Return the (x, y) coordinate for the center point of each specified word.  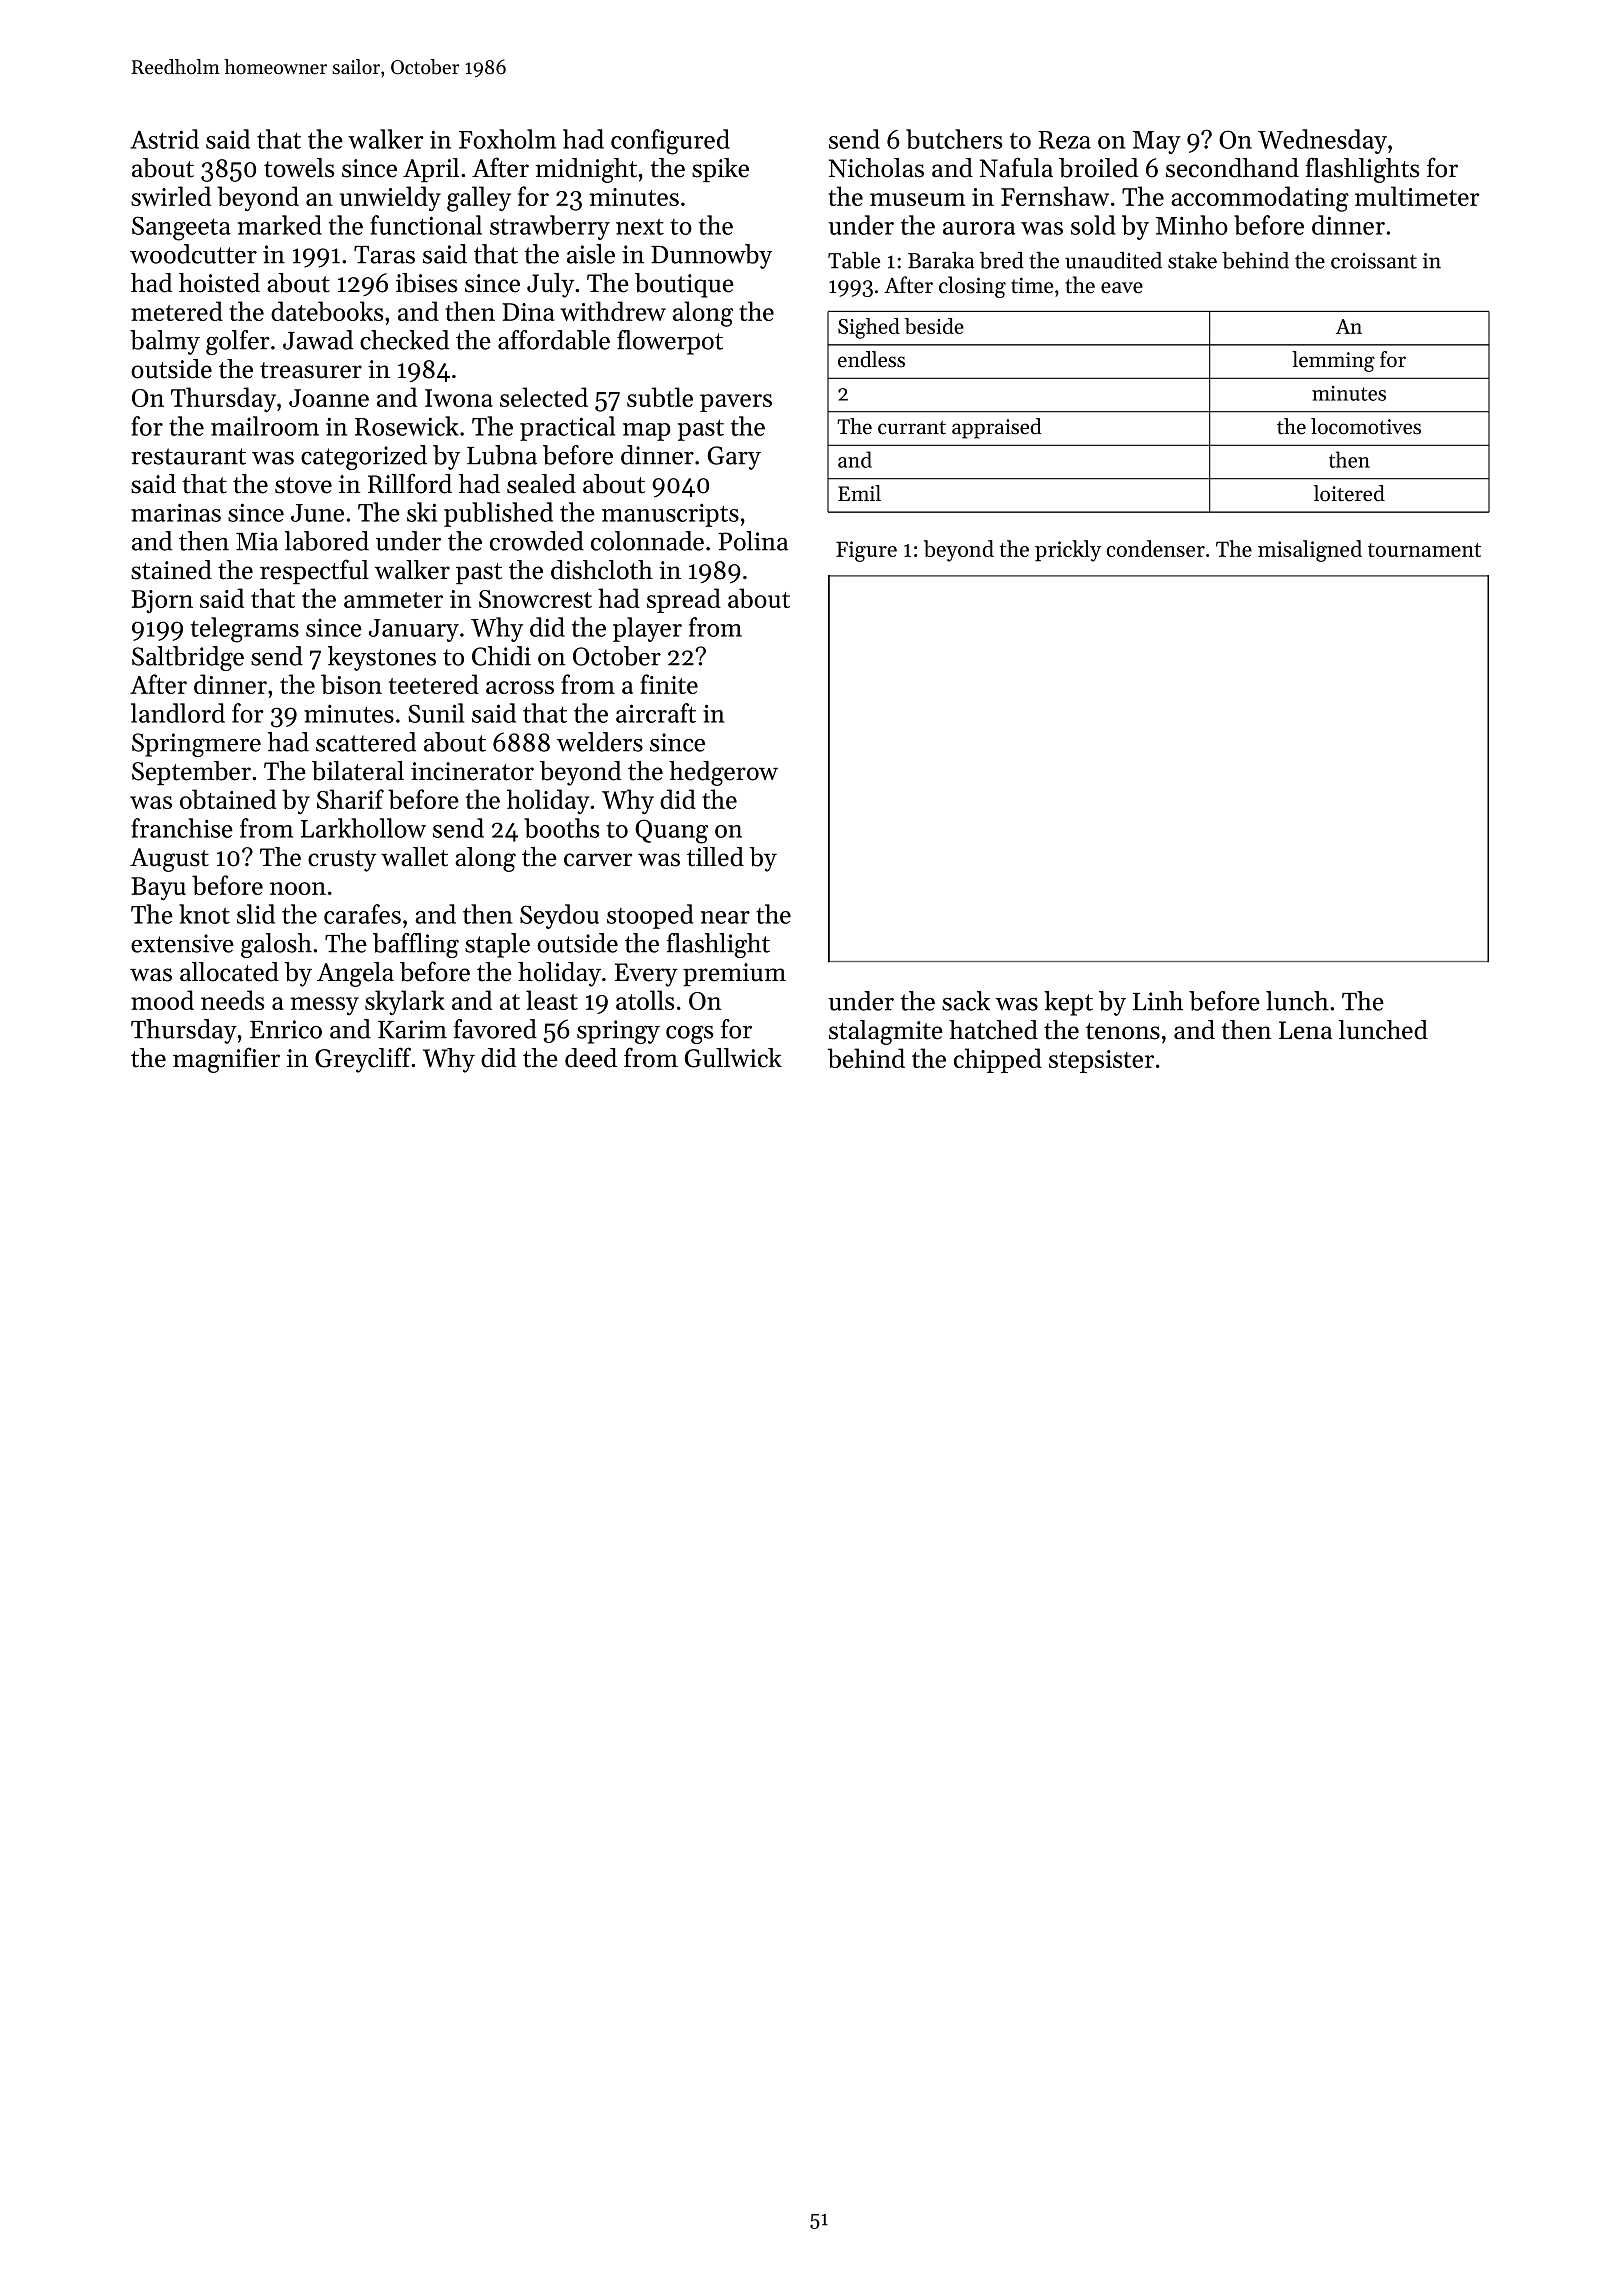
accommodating (1260, 199)
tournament (1424, 550)
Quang (671, 831)
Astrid (164, 139)
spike (720, 170)
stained (171, 570)
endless (871, 359)
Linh (1158, 1001)
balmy (165, 342)
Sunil (436, 713)
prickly (1068, 551)
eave (1122, 288)
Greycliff (363, 1060)
